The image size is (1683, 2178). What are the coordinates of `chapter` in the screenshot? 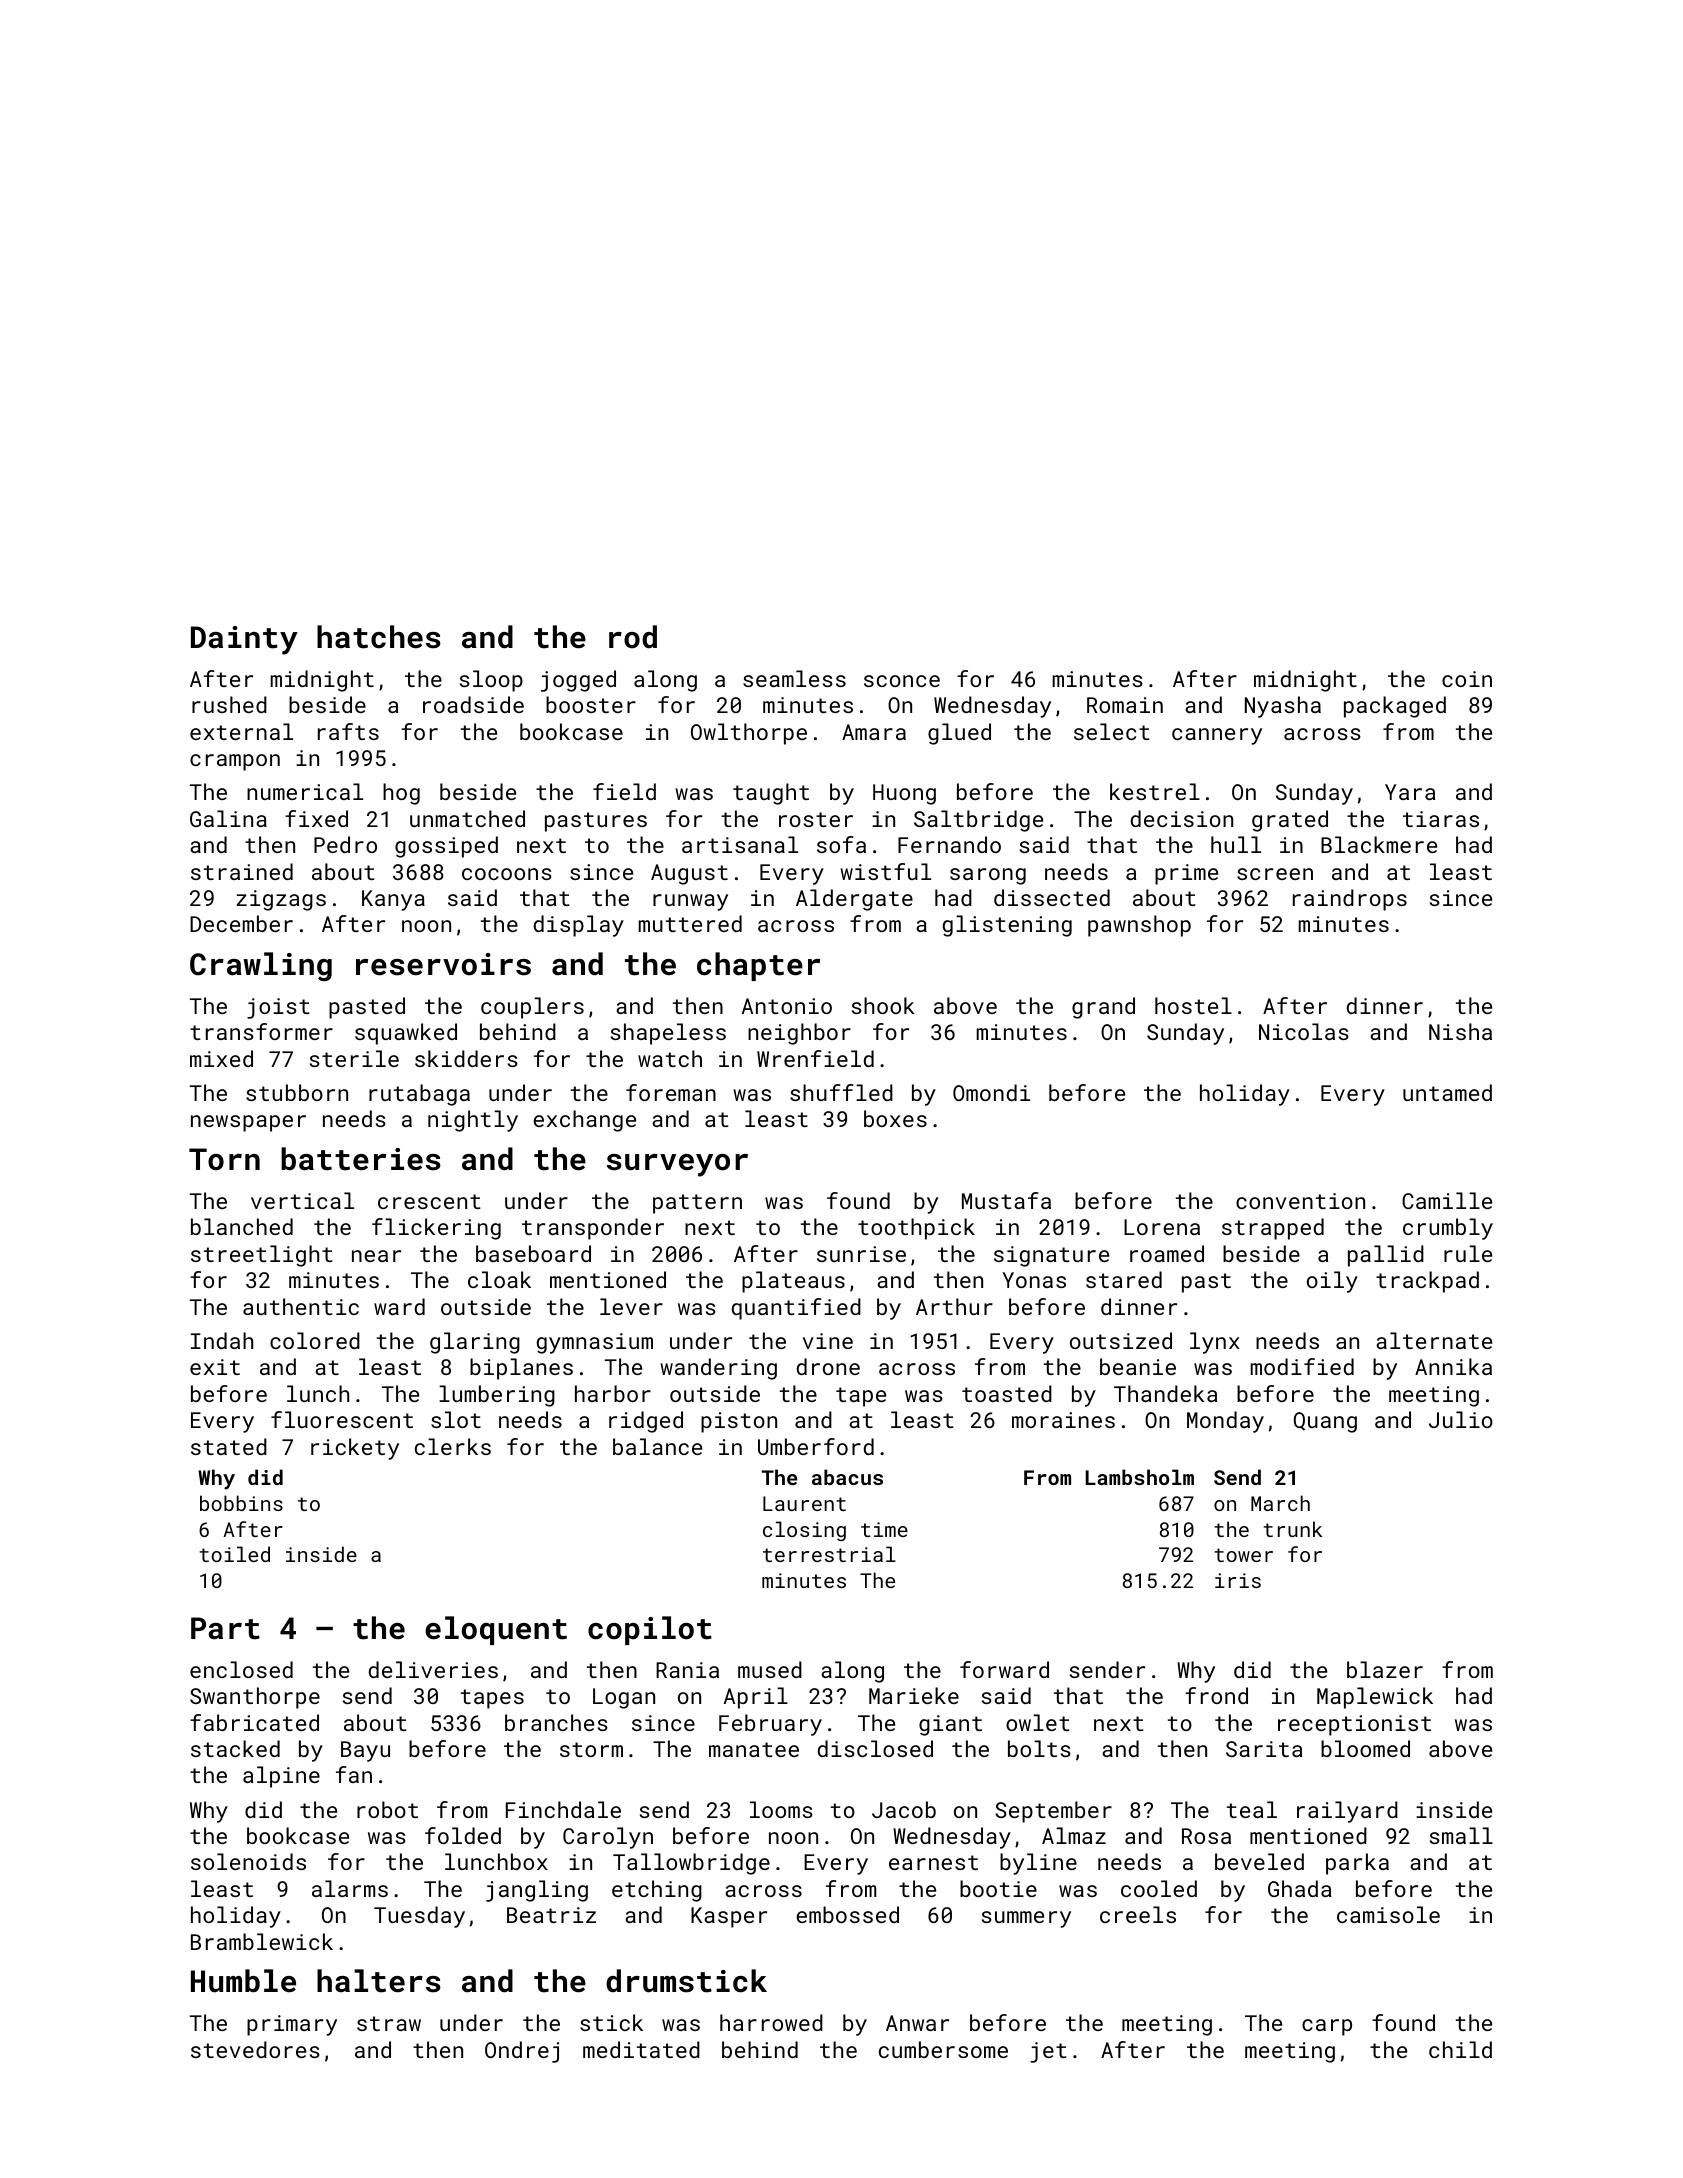 It's located at (758, 966).
